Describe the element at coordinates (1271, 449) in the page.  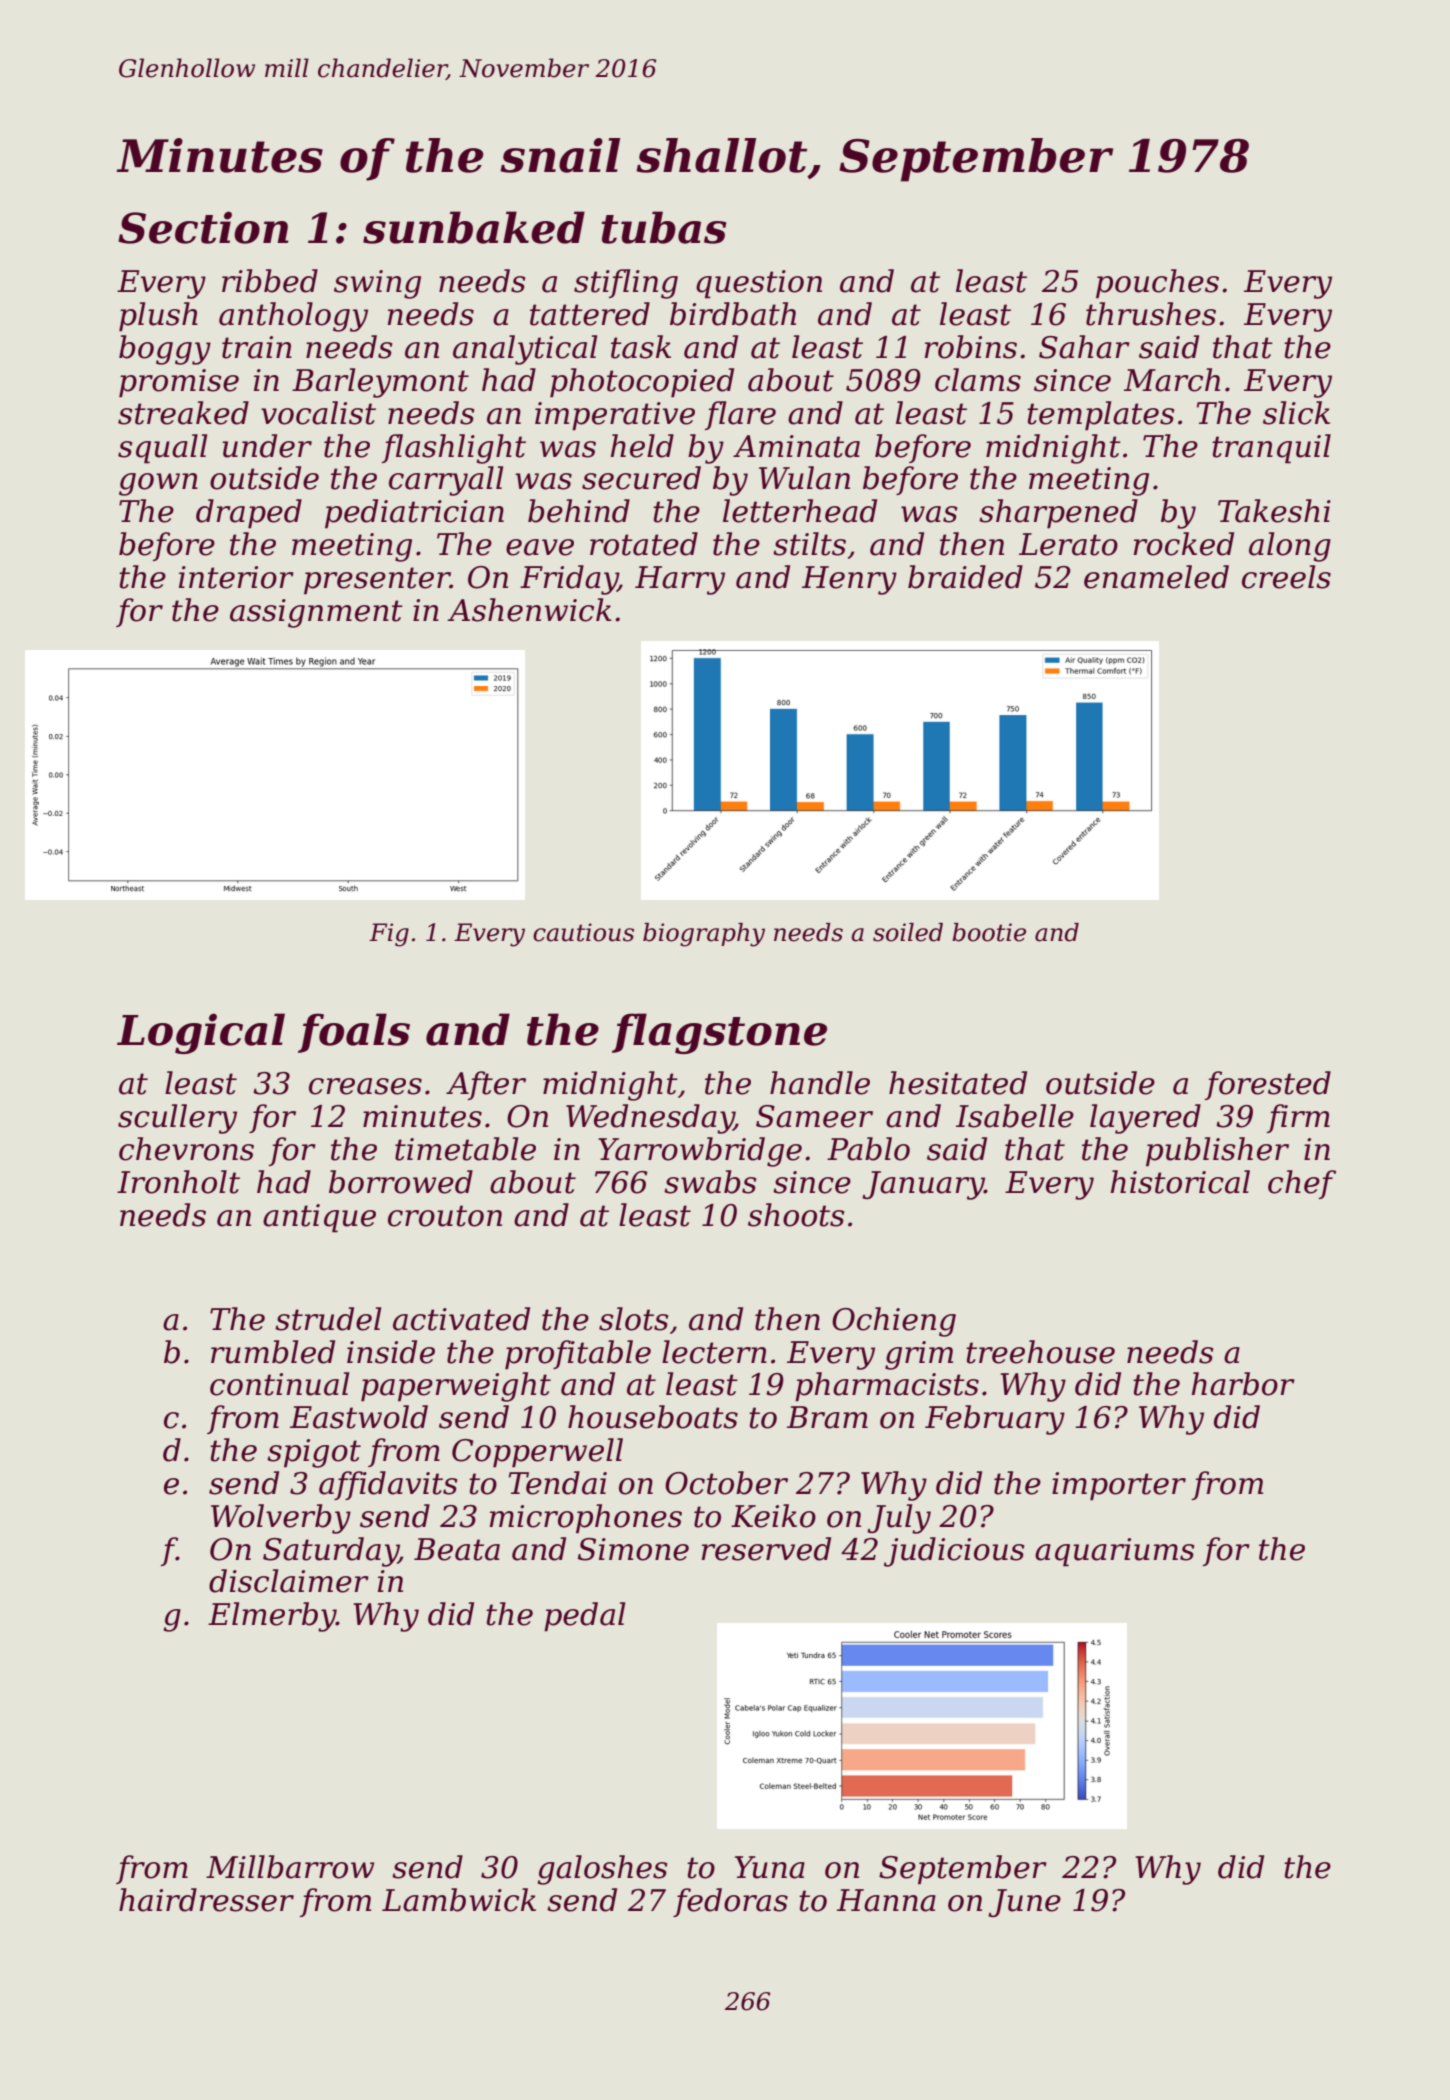
I see `tranquil` at that location.
